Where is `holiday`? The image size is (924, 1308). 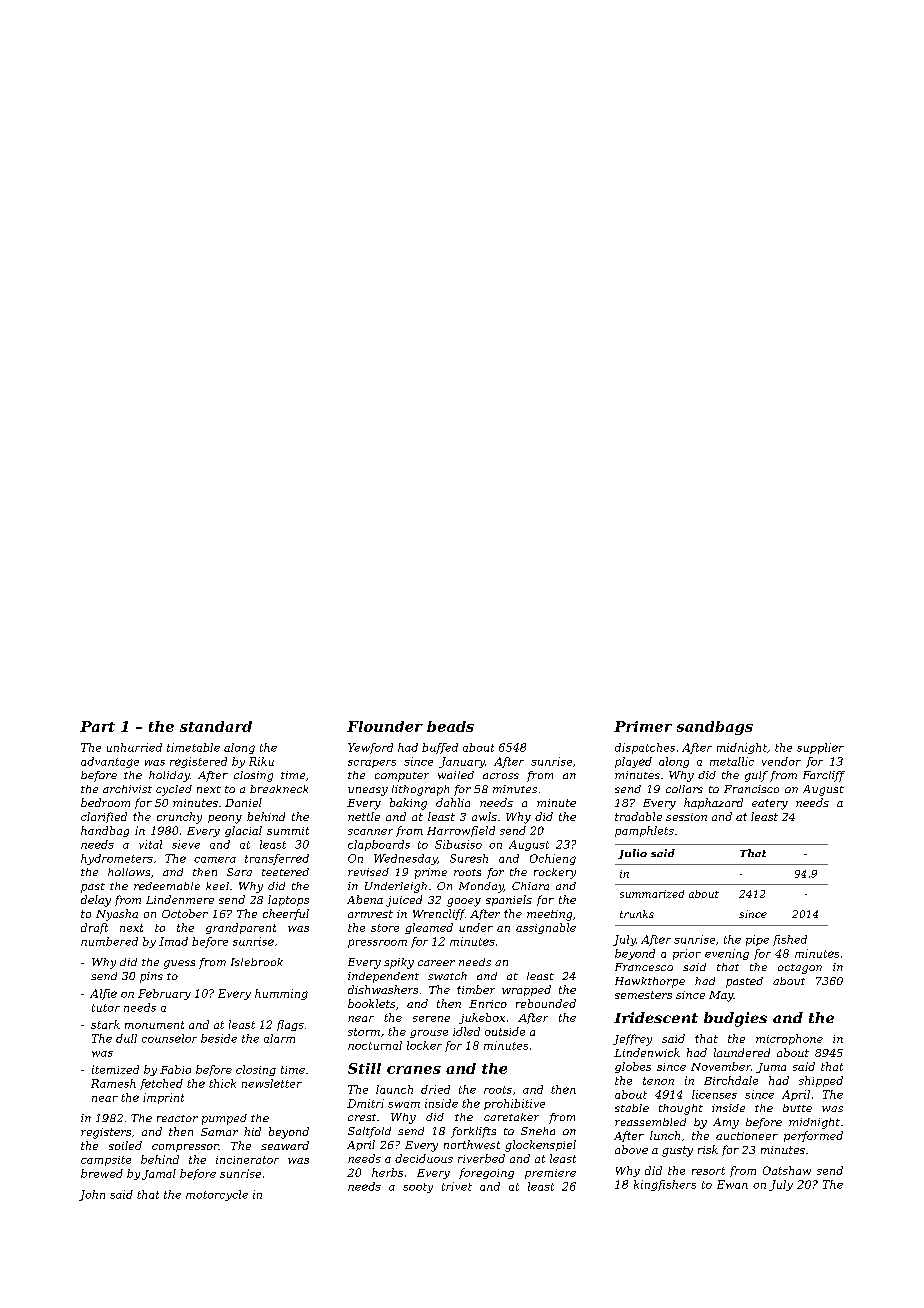
holiday is located at coordinates (169, 776).
